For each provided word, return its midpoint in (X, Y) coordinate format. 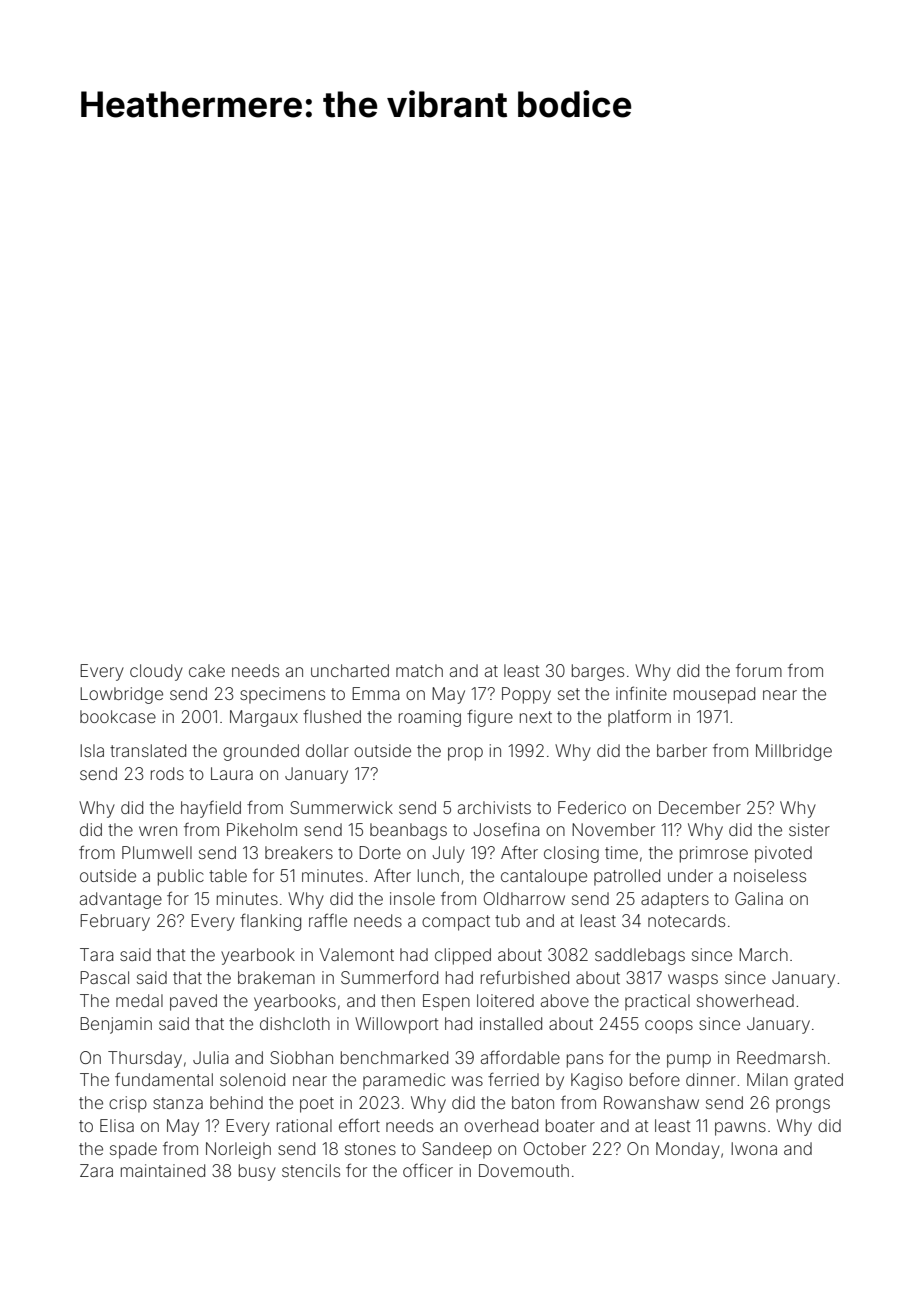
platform (639, 718)
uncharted (350, 670)
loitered (505, 1000)
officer (428, 1170)
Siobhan (301, 1057)
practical (657, 1002)
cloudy (156, 672)
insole (412, 898)
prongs (803, 1106)
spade (133, 1150)
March (763, 954)
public (181, 877)
